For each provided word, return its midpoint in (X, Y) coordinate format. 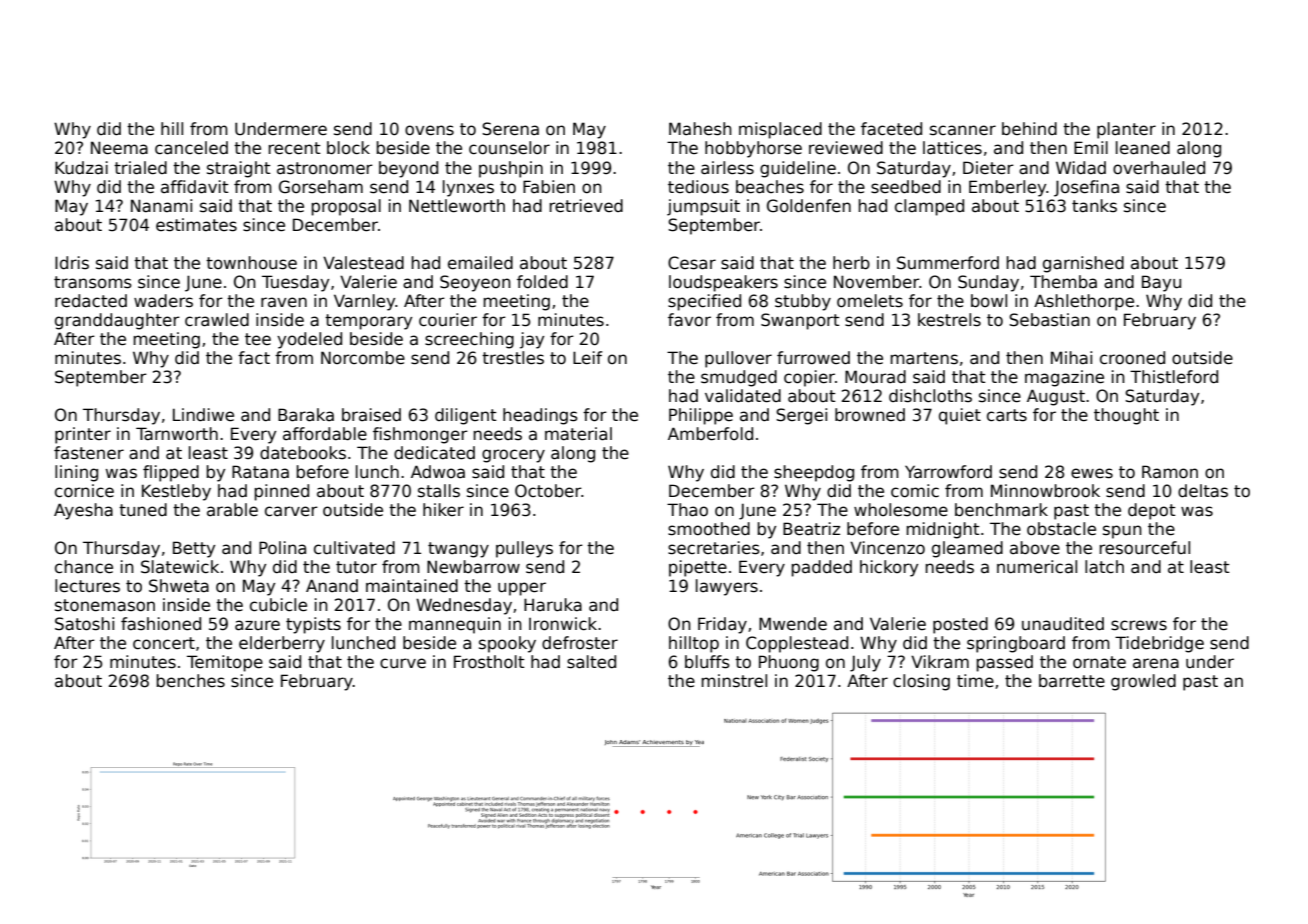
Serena (510, 129)
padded (821, 568)
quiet (960, 416)
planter (1126, 130)
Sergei (801, 416)
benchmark (1001, 510)
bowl (989, 301)
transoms (93, 282)
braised (371, 415)
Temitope (225, 663)
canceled (191, 148)
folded (542, 282)
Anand (332, 586)
